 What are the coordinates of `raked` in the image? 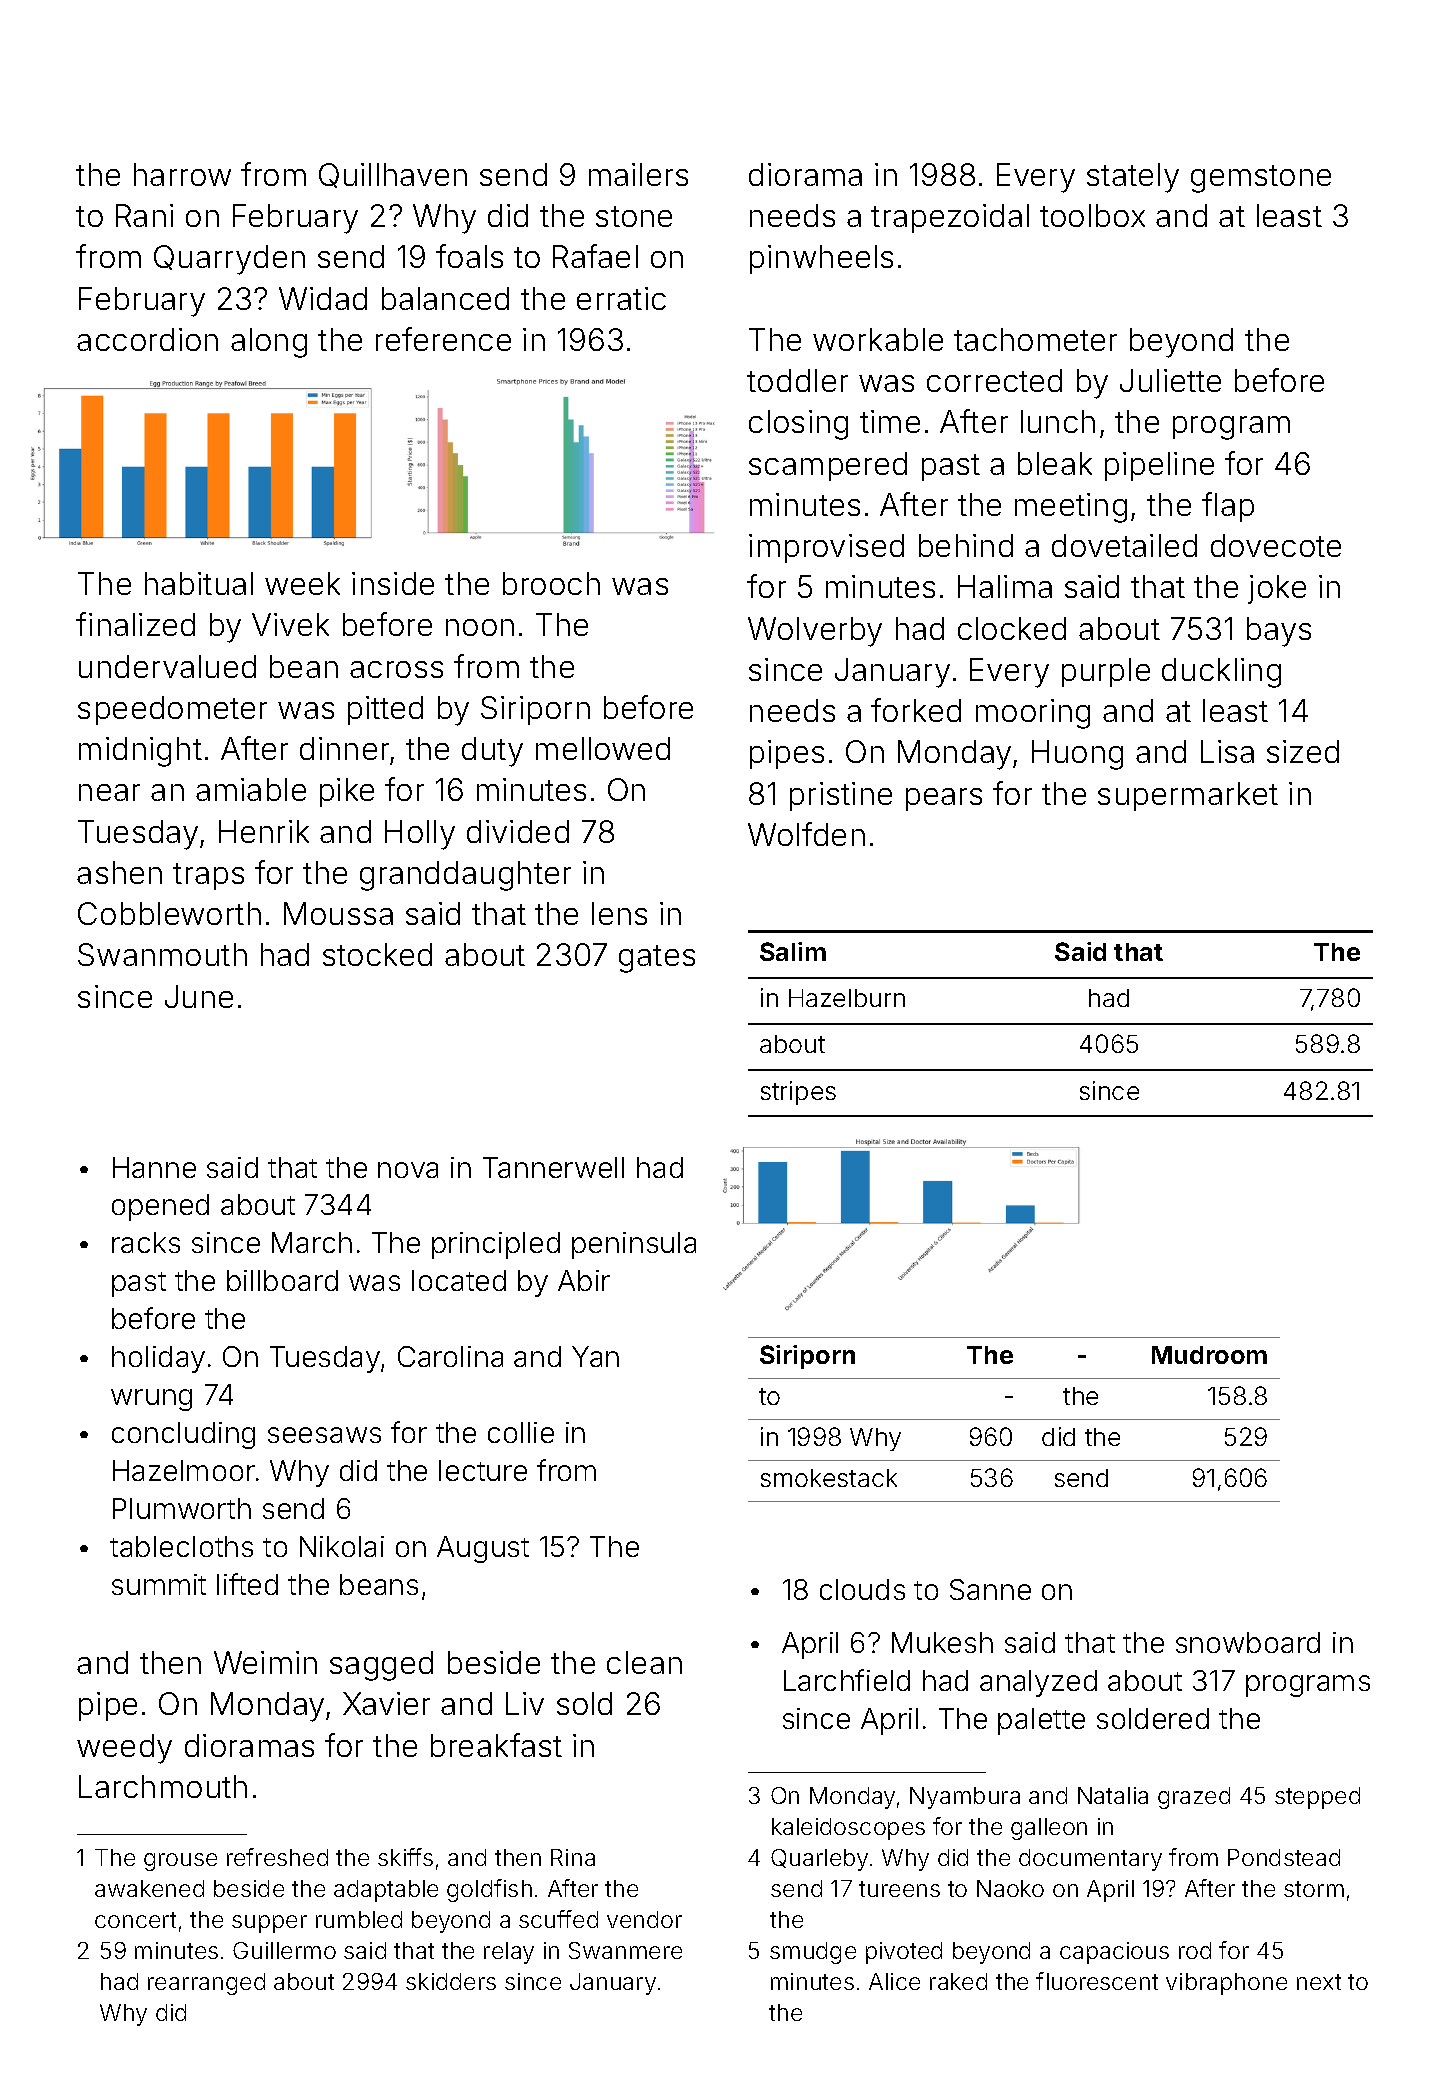 It's located at (958, 1981).
